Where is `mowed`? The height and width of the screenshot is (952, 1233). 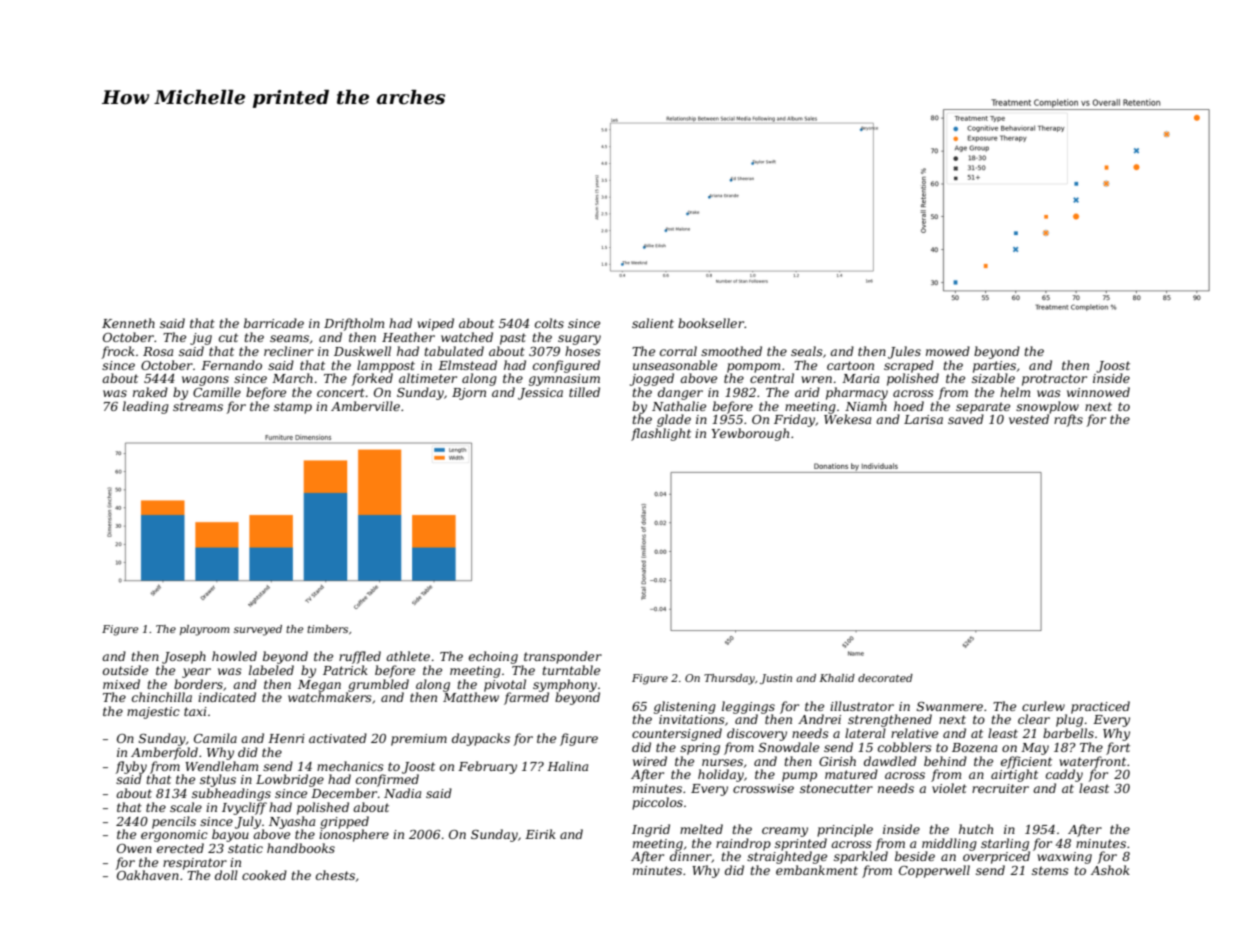 mowed is located at coordinates (948, 351).
